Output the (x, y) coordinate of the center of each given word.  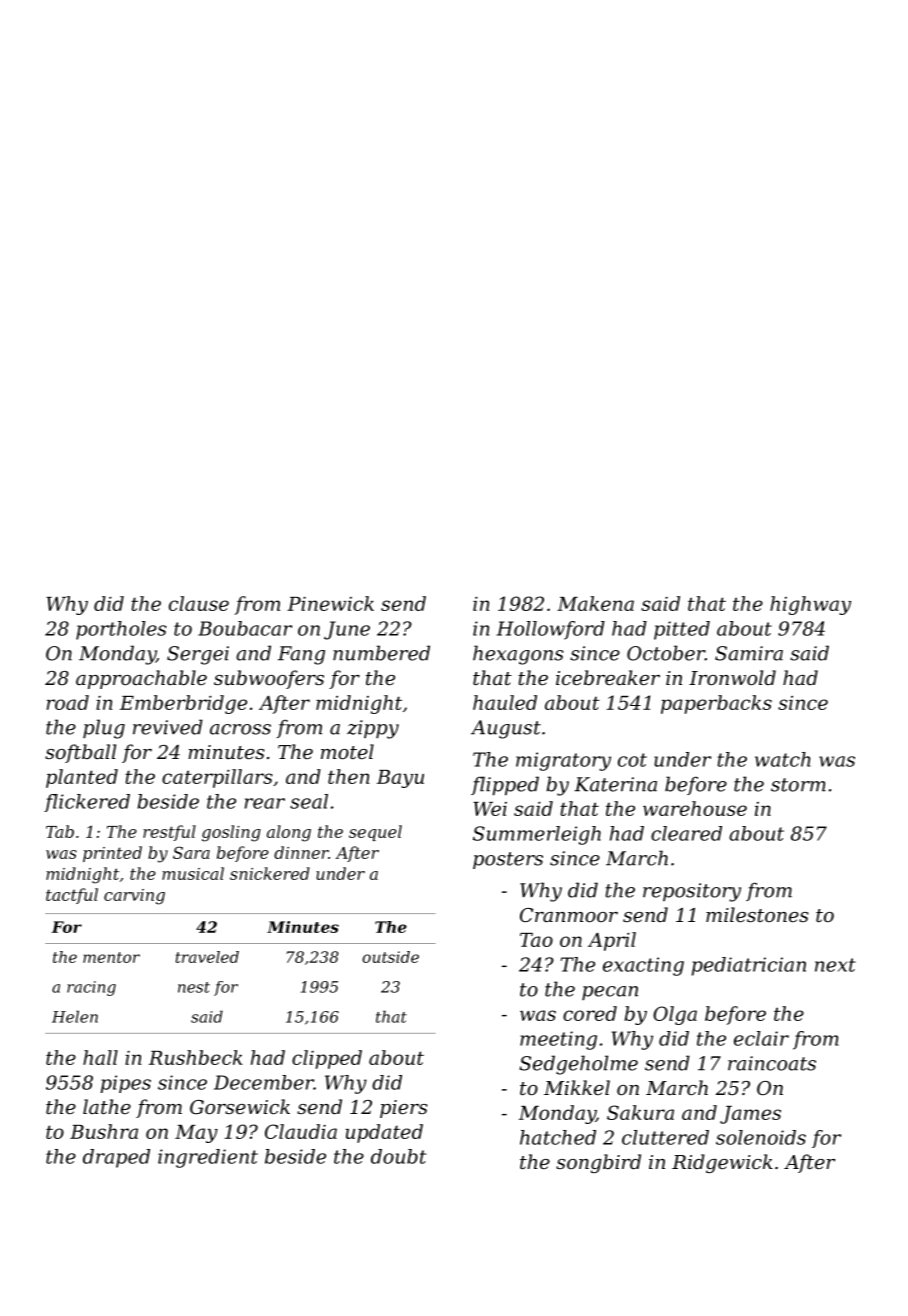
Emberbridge (183, 704)
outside (390, 957)
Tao (536, 940)
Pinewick (330, 603)
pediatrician (749, 966)
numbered (381, 653)
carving (134, 897)
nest (194, 987)
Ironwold (732, 677)
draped (116, 1158)
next (835, 965)
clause (199, 603)
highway (810, 605)
